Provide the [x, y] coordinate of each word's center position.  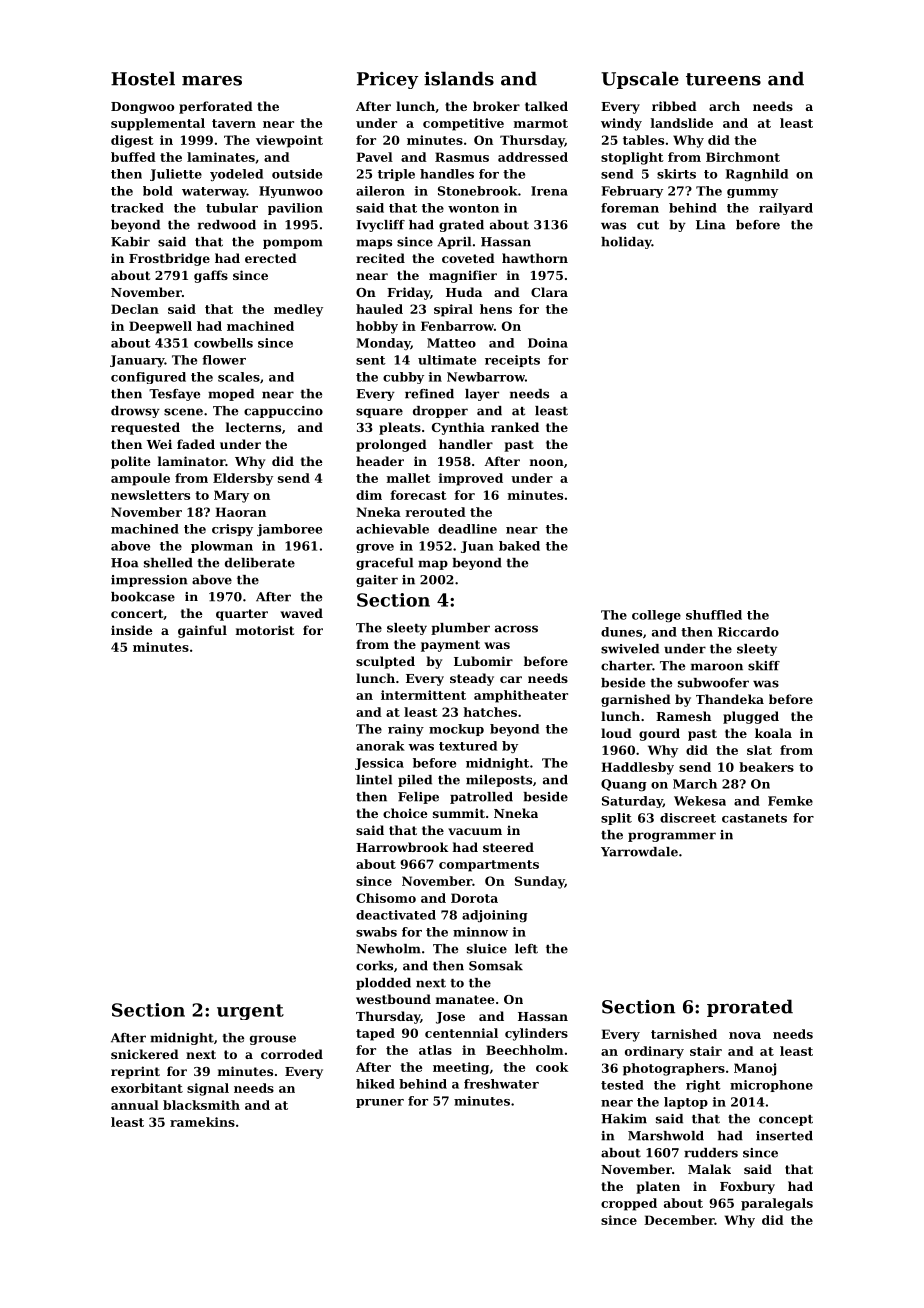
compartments [489, 866]
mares [212, 81]
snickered [145, 1054]
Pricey [387, 80]
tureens [723, 79]
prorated [750, 1008]
